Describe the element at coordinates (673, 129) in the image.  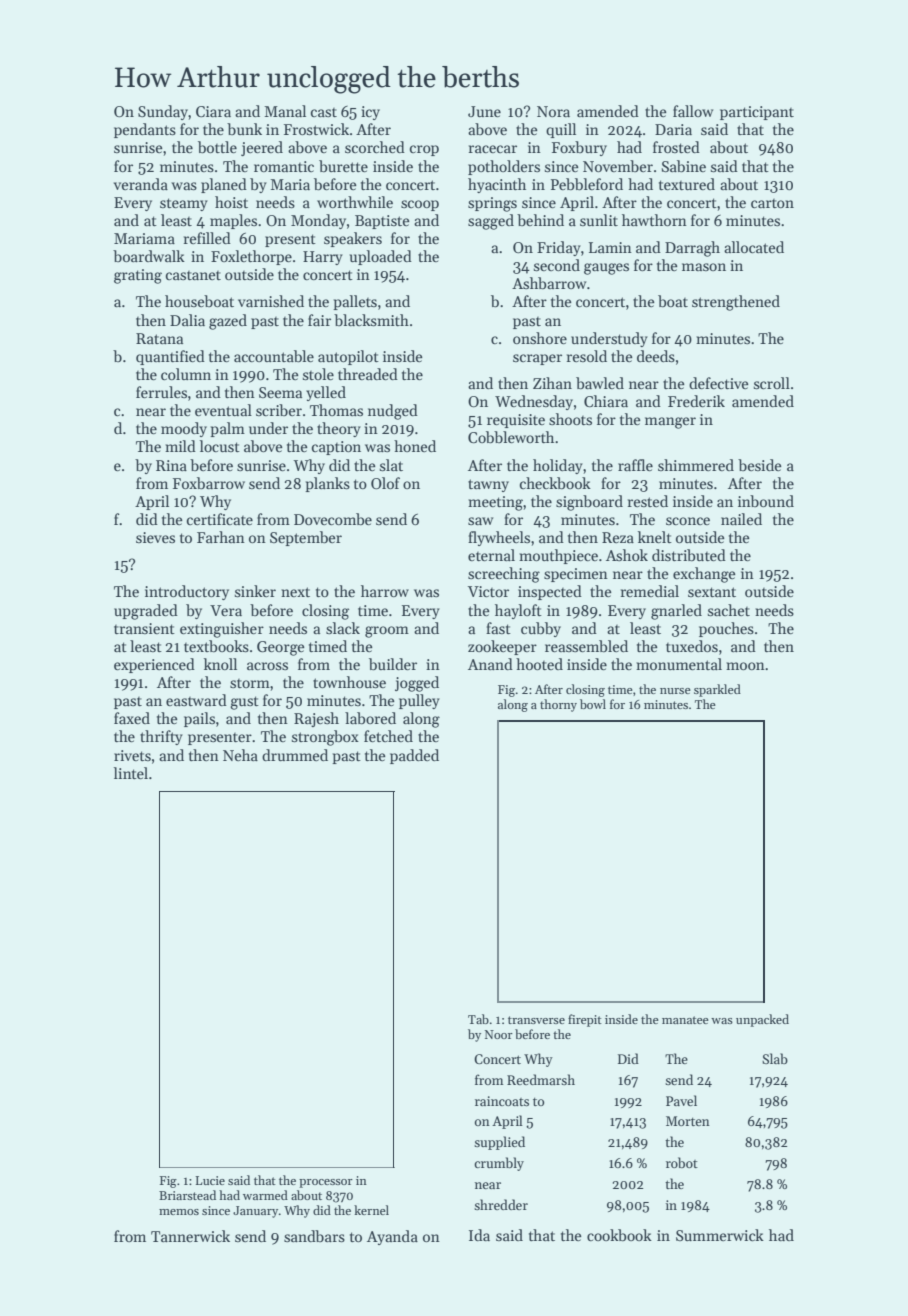
I see `Daria` at that location.
